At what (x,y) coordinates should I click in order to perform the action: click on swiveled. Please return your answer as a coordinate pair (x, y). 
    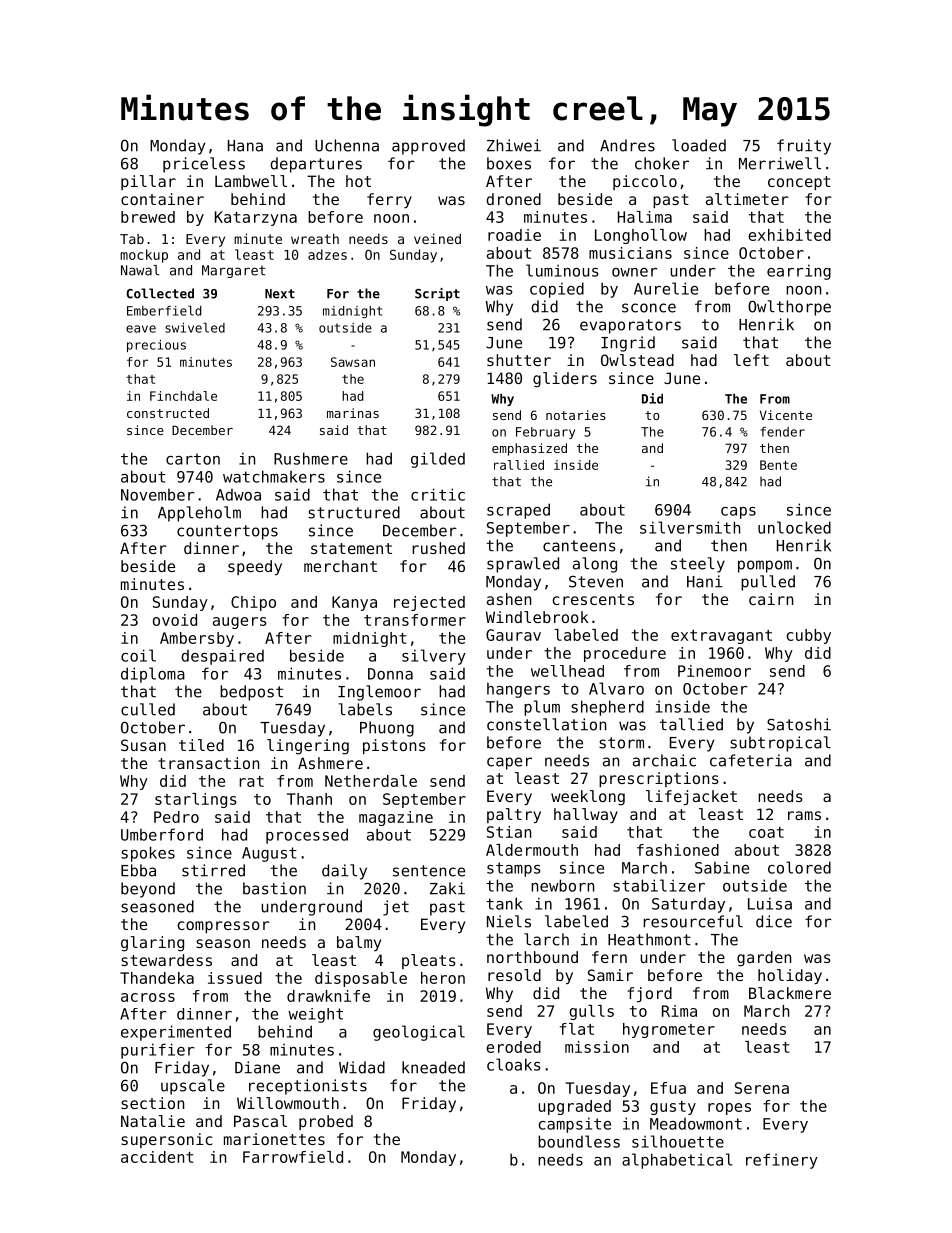
    Looking at the image, I should click on (195, 327).
